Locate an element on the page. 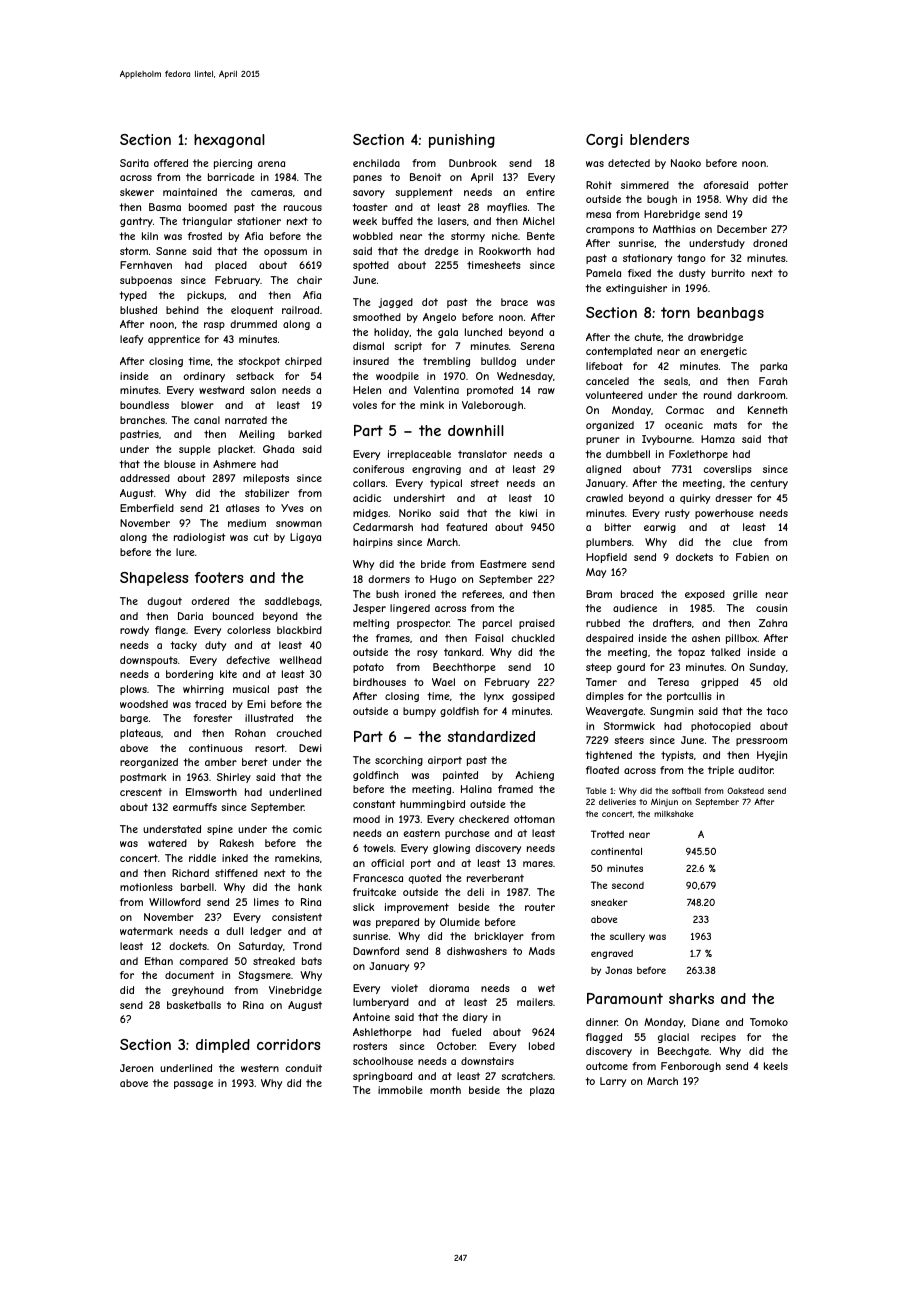  immobile is located at coordinates (400, 1090).
